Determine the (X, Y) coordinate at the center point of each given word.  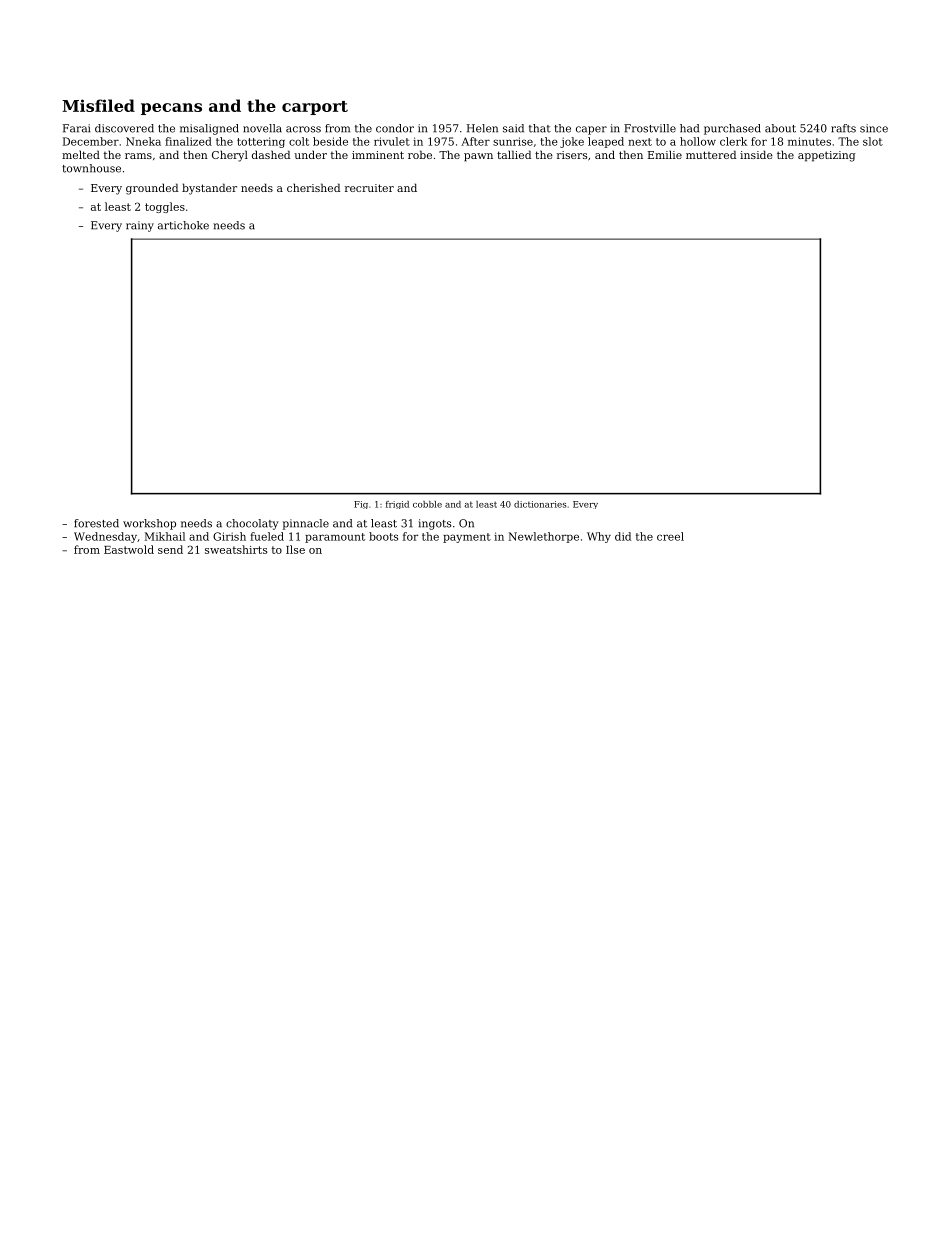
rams (138, 156)
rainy (140, 226)
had (689, 128)
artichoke (183, 225)
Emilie (665, 154)
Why (599, 537)
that (540, 128)
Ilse (295, 549)
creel (670, 536)
